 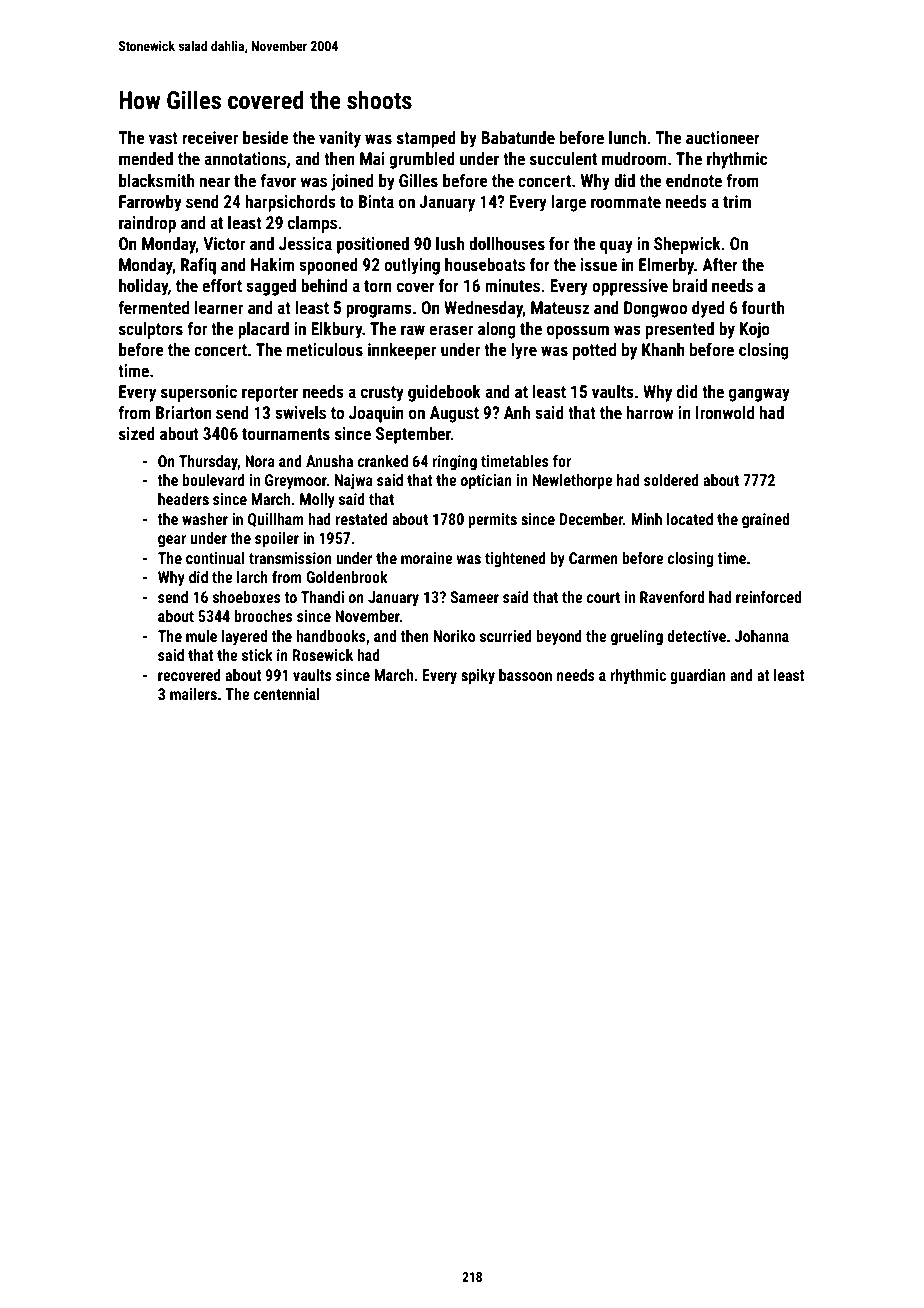 What do you see at coordinates (698, 677) in the screenshot?
I see `guardian` at bounding box center [698, 677].
